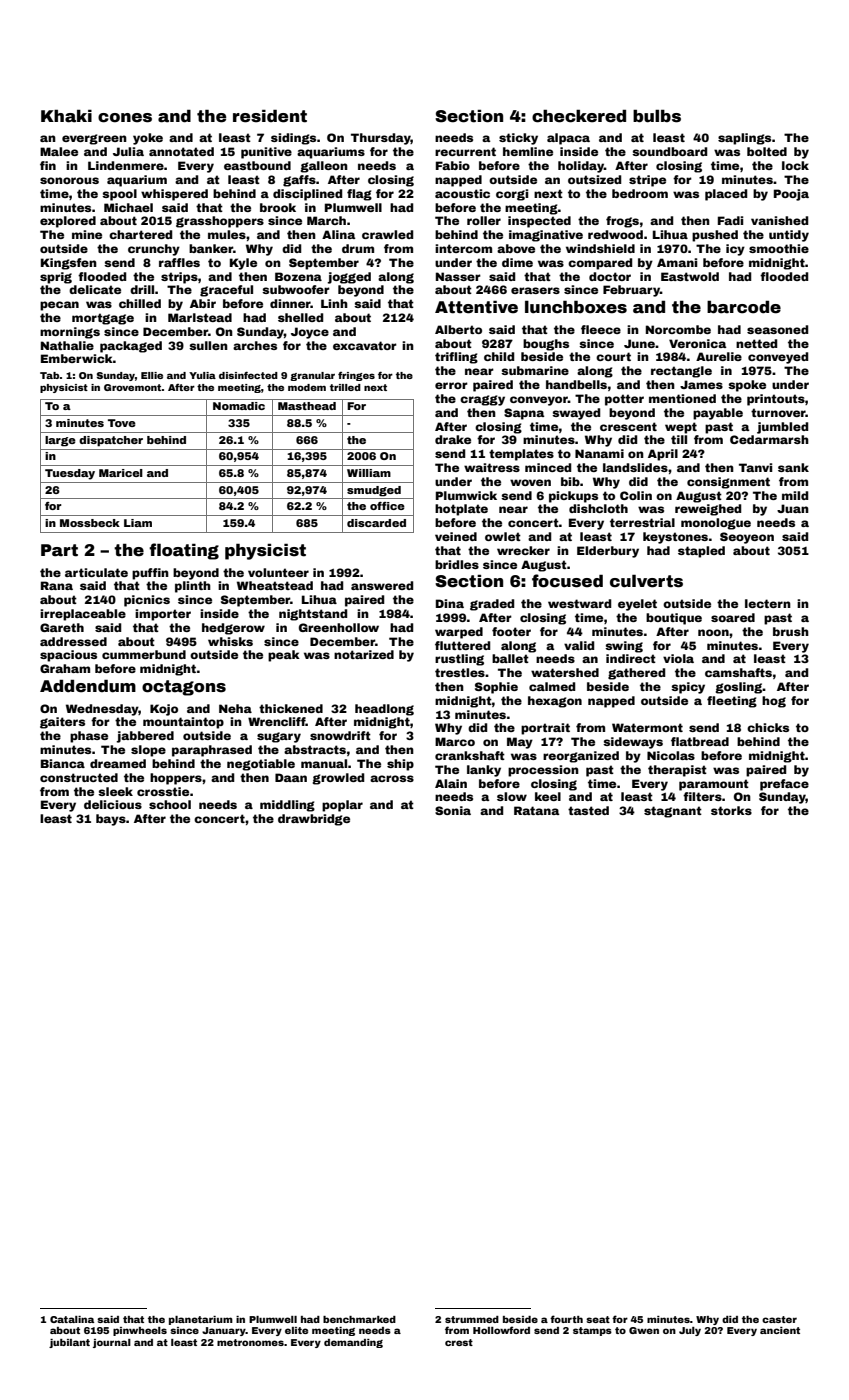  Describe the element at coordinates (795, 495) in the image. I see `mild` at that location.
